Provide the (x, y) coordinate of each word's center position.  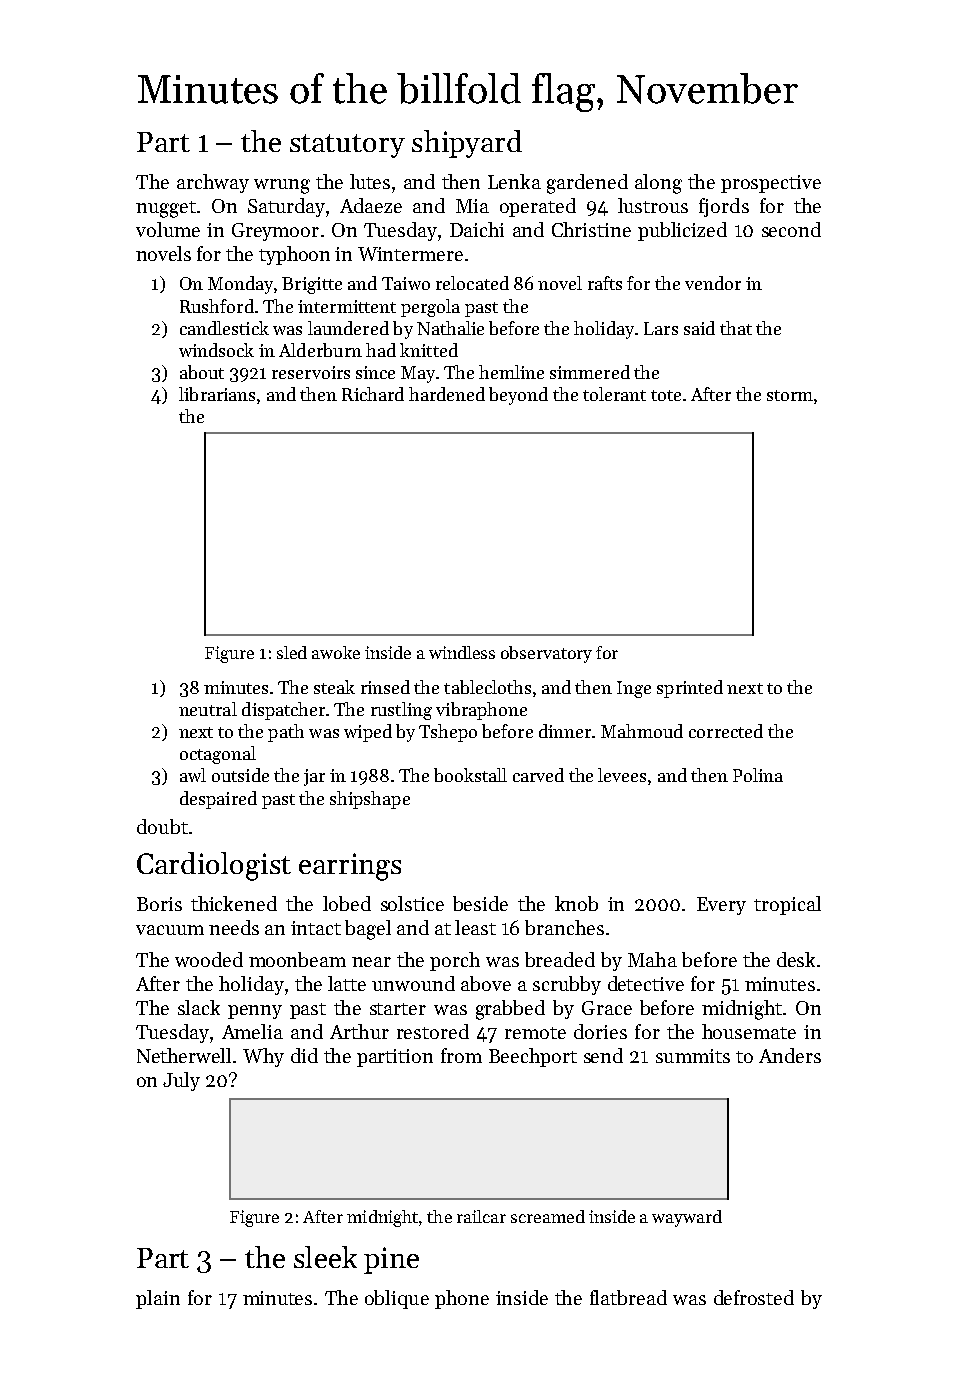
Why (263, 1057)
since (375, 372)
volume (168, 229)
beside (480, 903)
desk (796, 959)
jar (314, 777)
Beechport (533, 1057)
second (791, 229)
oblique (397, 1299)
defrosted (754, 1297)
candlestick (224, 328)
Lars (661, 328)
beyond (518, 396)
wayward (687, 1218)
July (181, 1081)
